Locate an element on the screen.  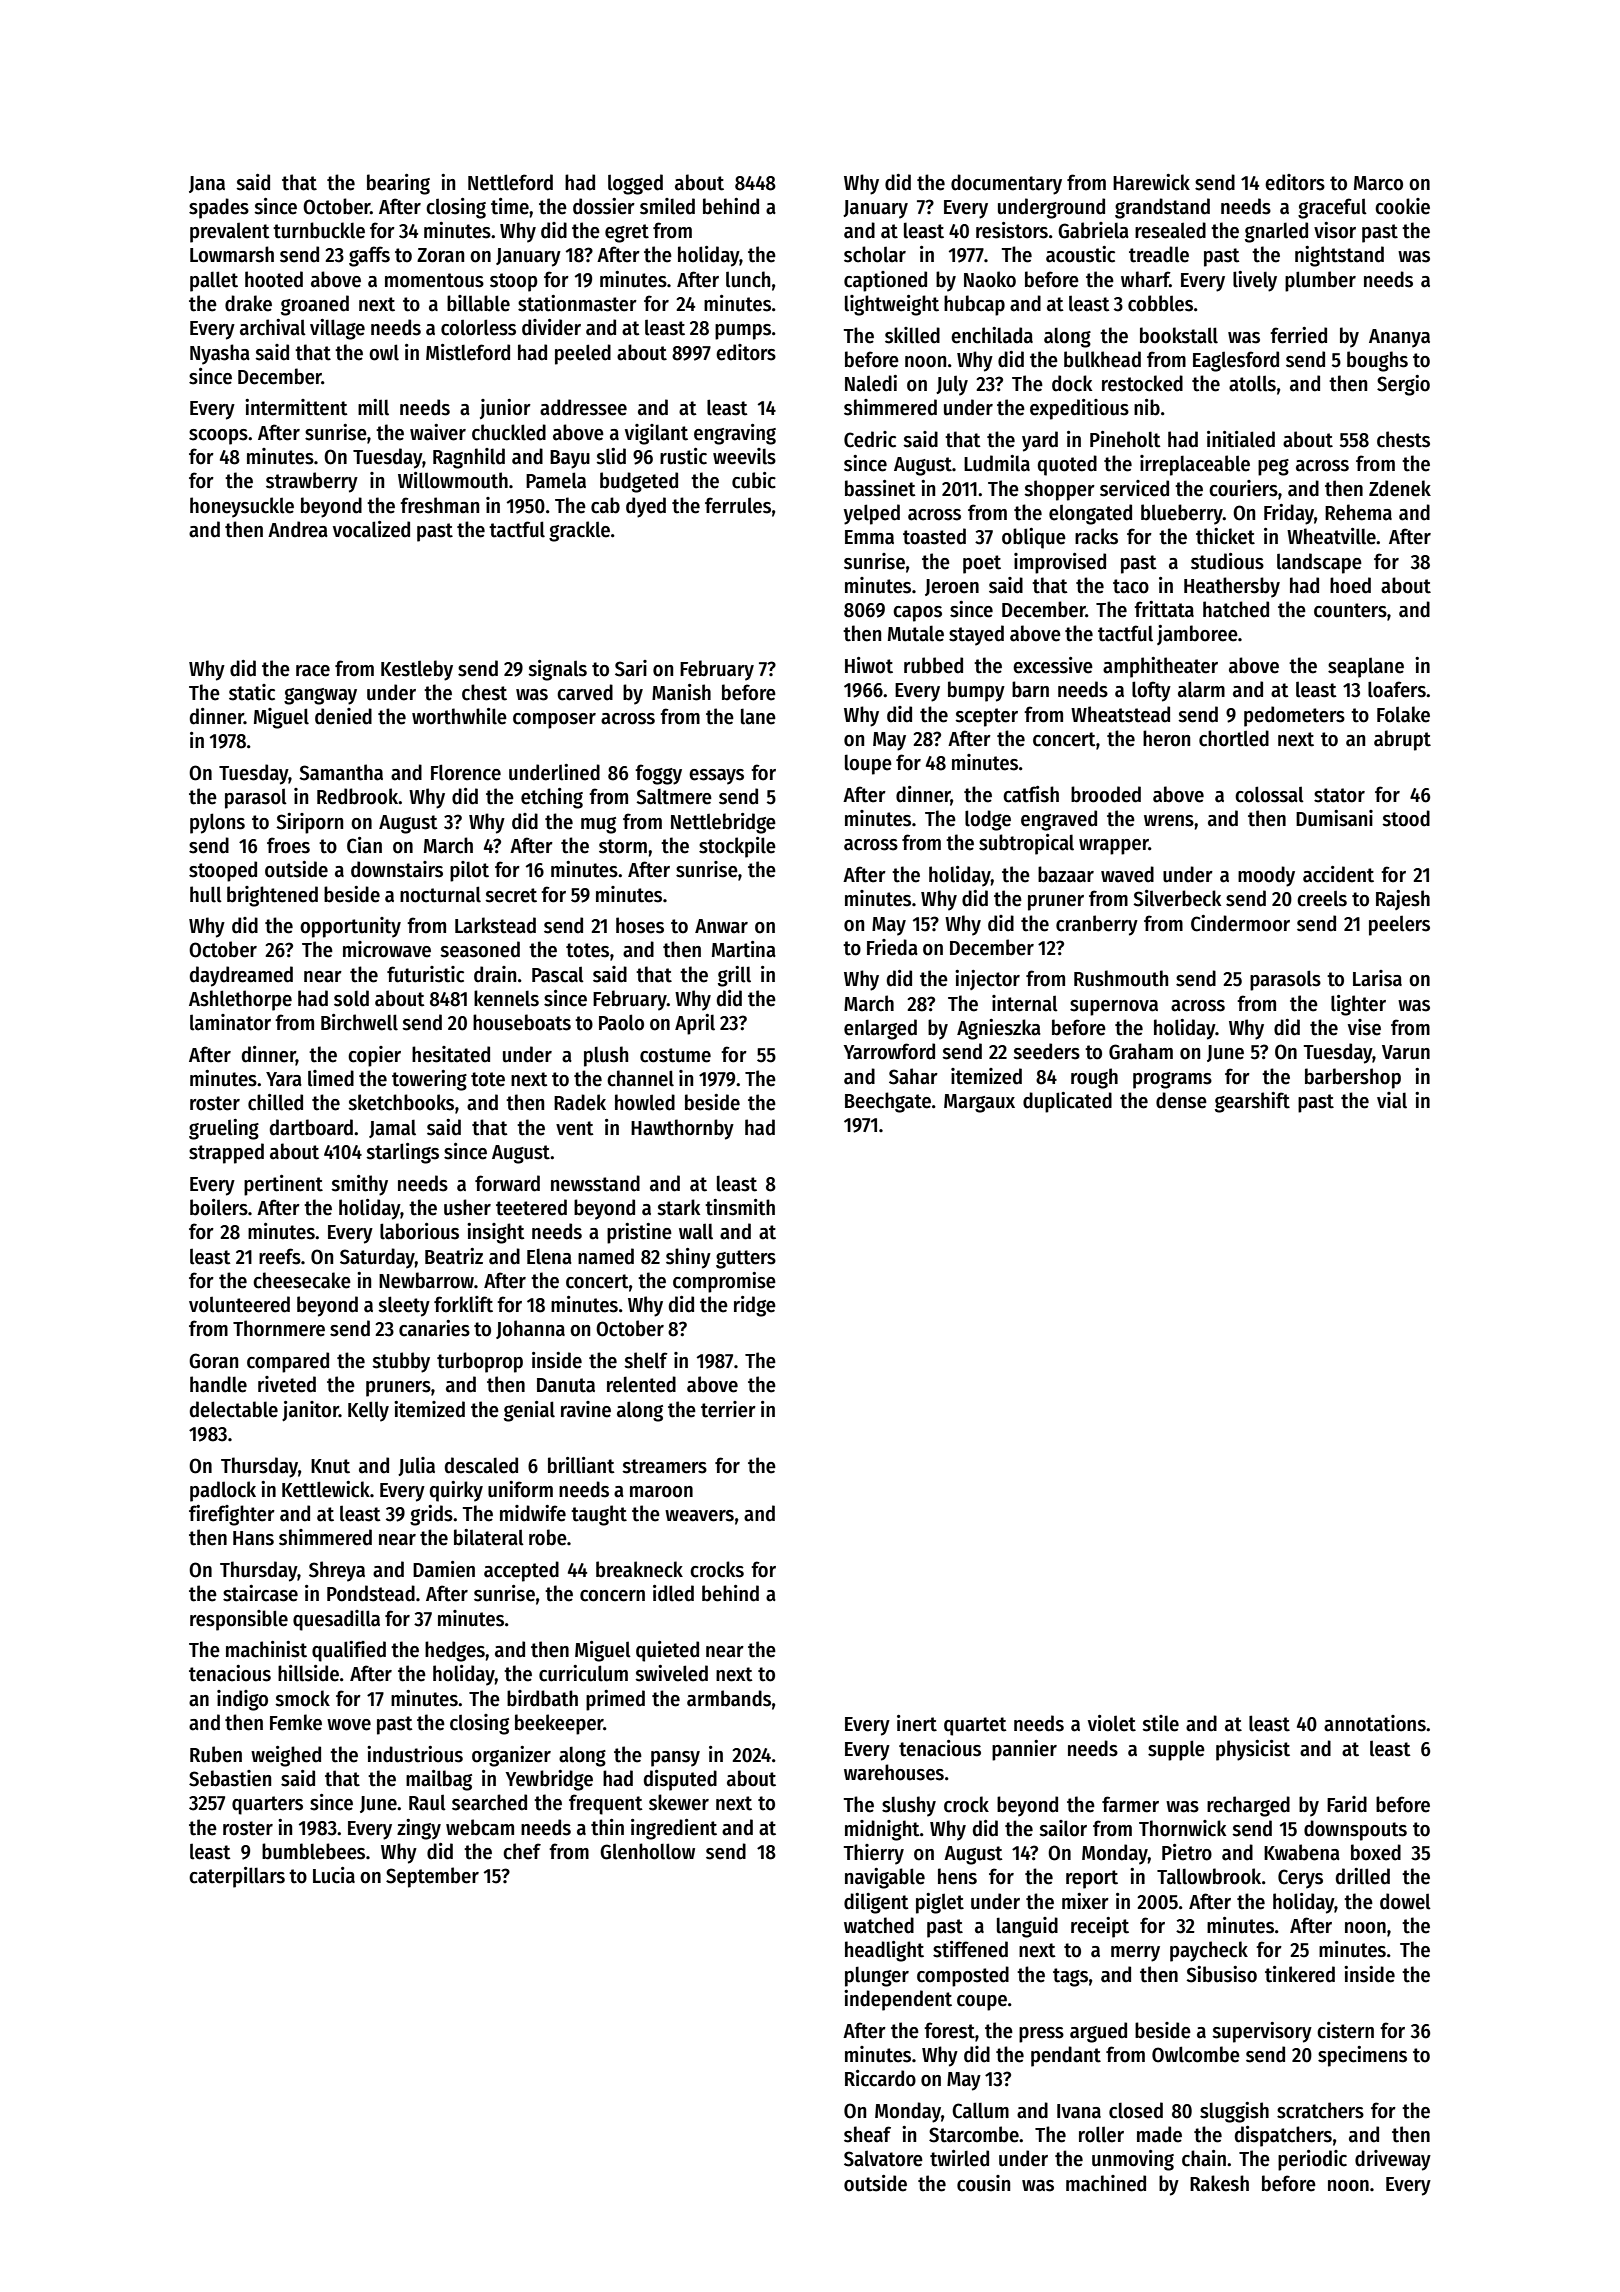
spades is located at coordinates (219, 208).
